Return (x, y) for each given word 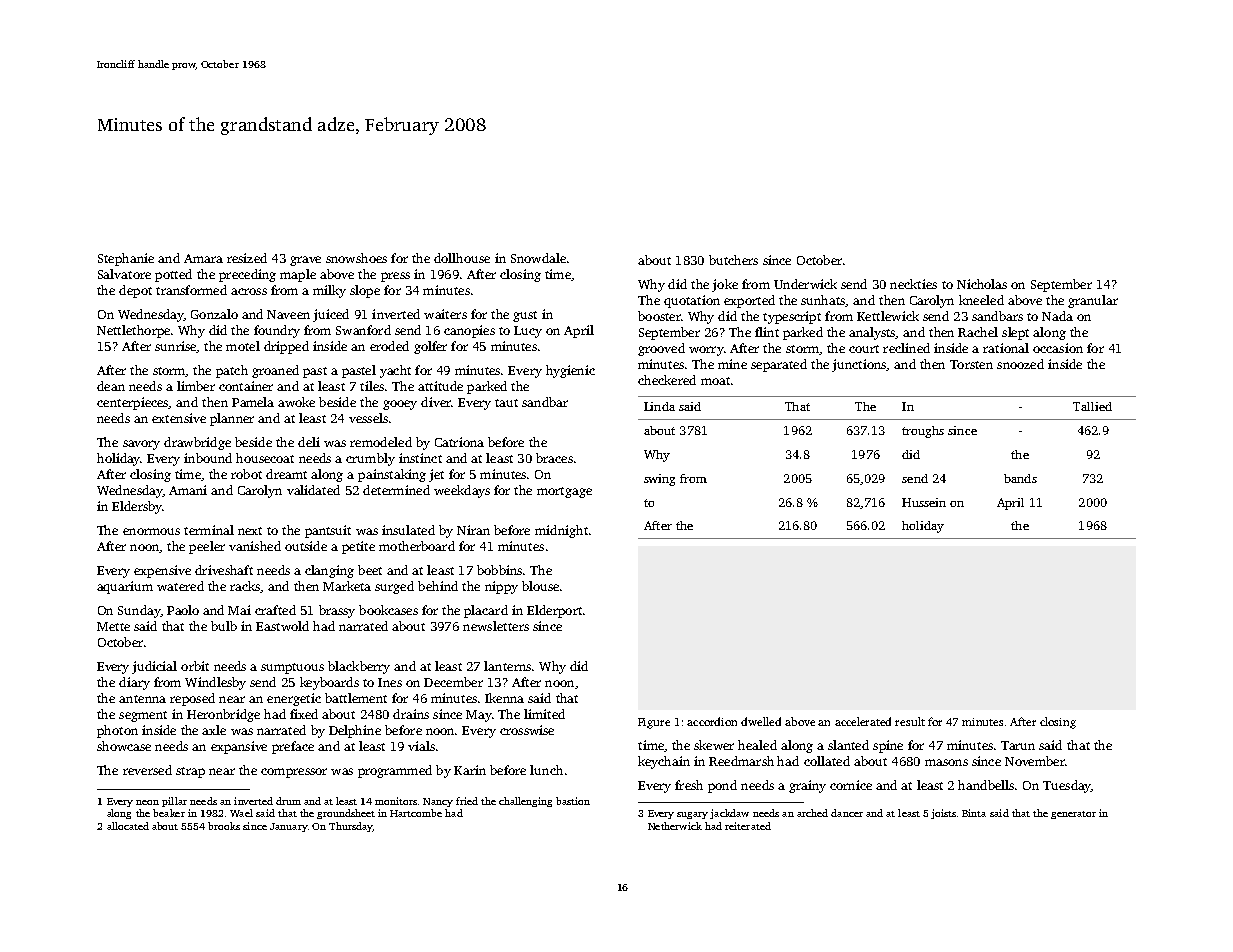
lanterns (507, 666)
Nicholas (982, 284)
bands (1020, 478)
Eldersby (137, 507)
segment (143, 716)
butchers (733, 260)
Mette (113, 626)
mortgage (564, 492)
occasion (1058, 348)
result (910, 721)
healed (757, 745)
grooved (661, 349)
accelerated (863, 721)
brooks (224, 826)
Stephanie (126, 259)
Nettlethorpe (133, 331)
